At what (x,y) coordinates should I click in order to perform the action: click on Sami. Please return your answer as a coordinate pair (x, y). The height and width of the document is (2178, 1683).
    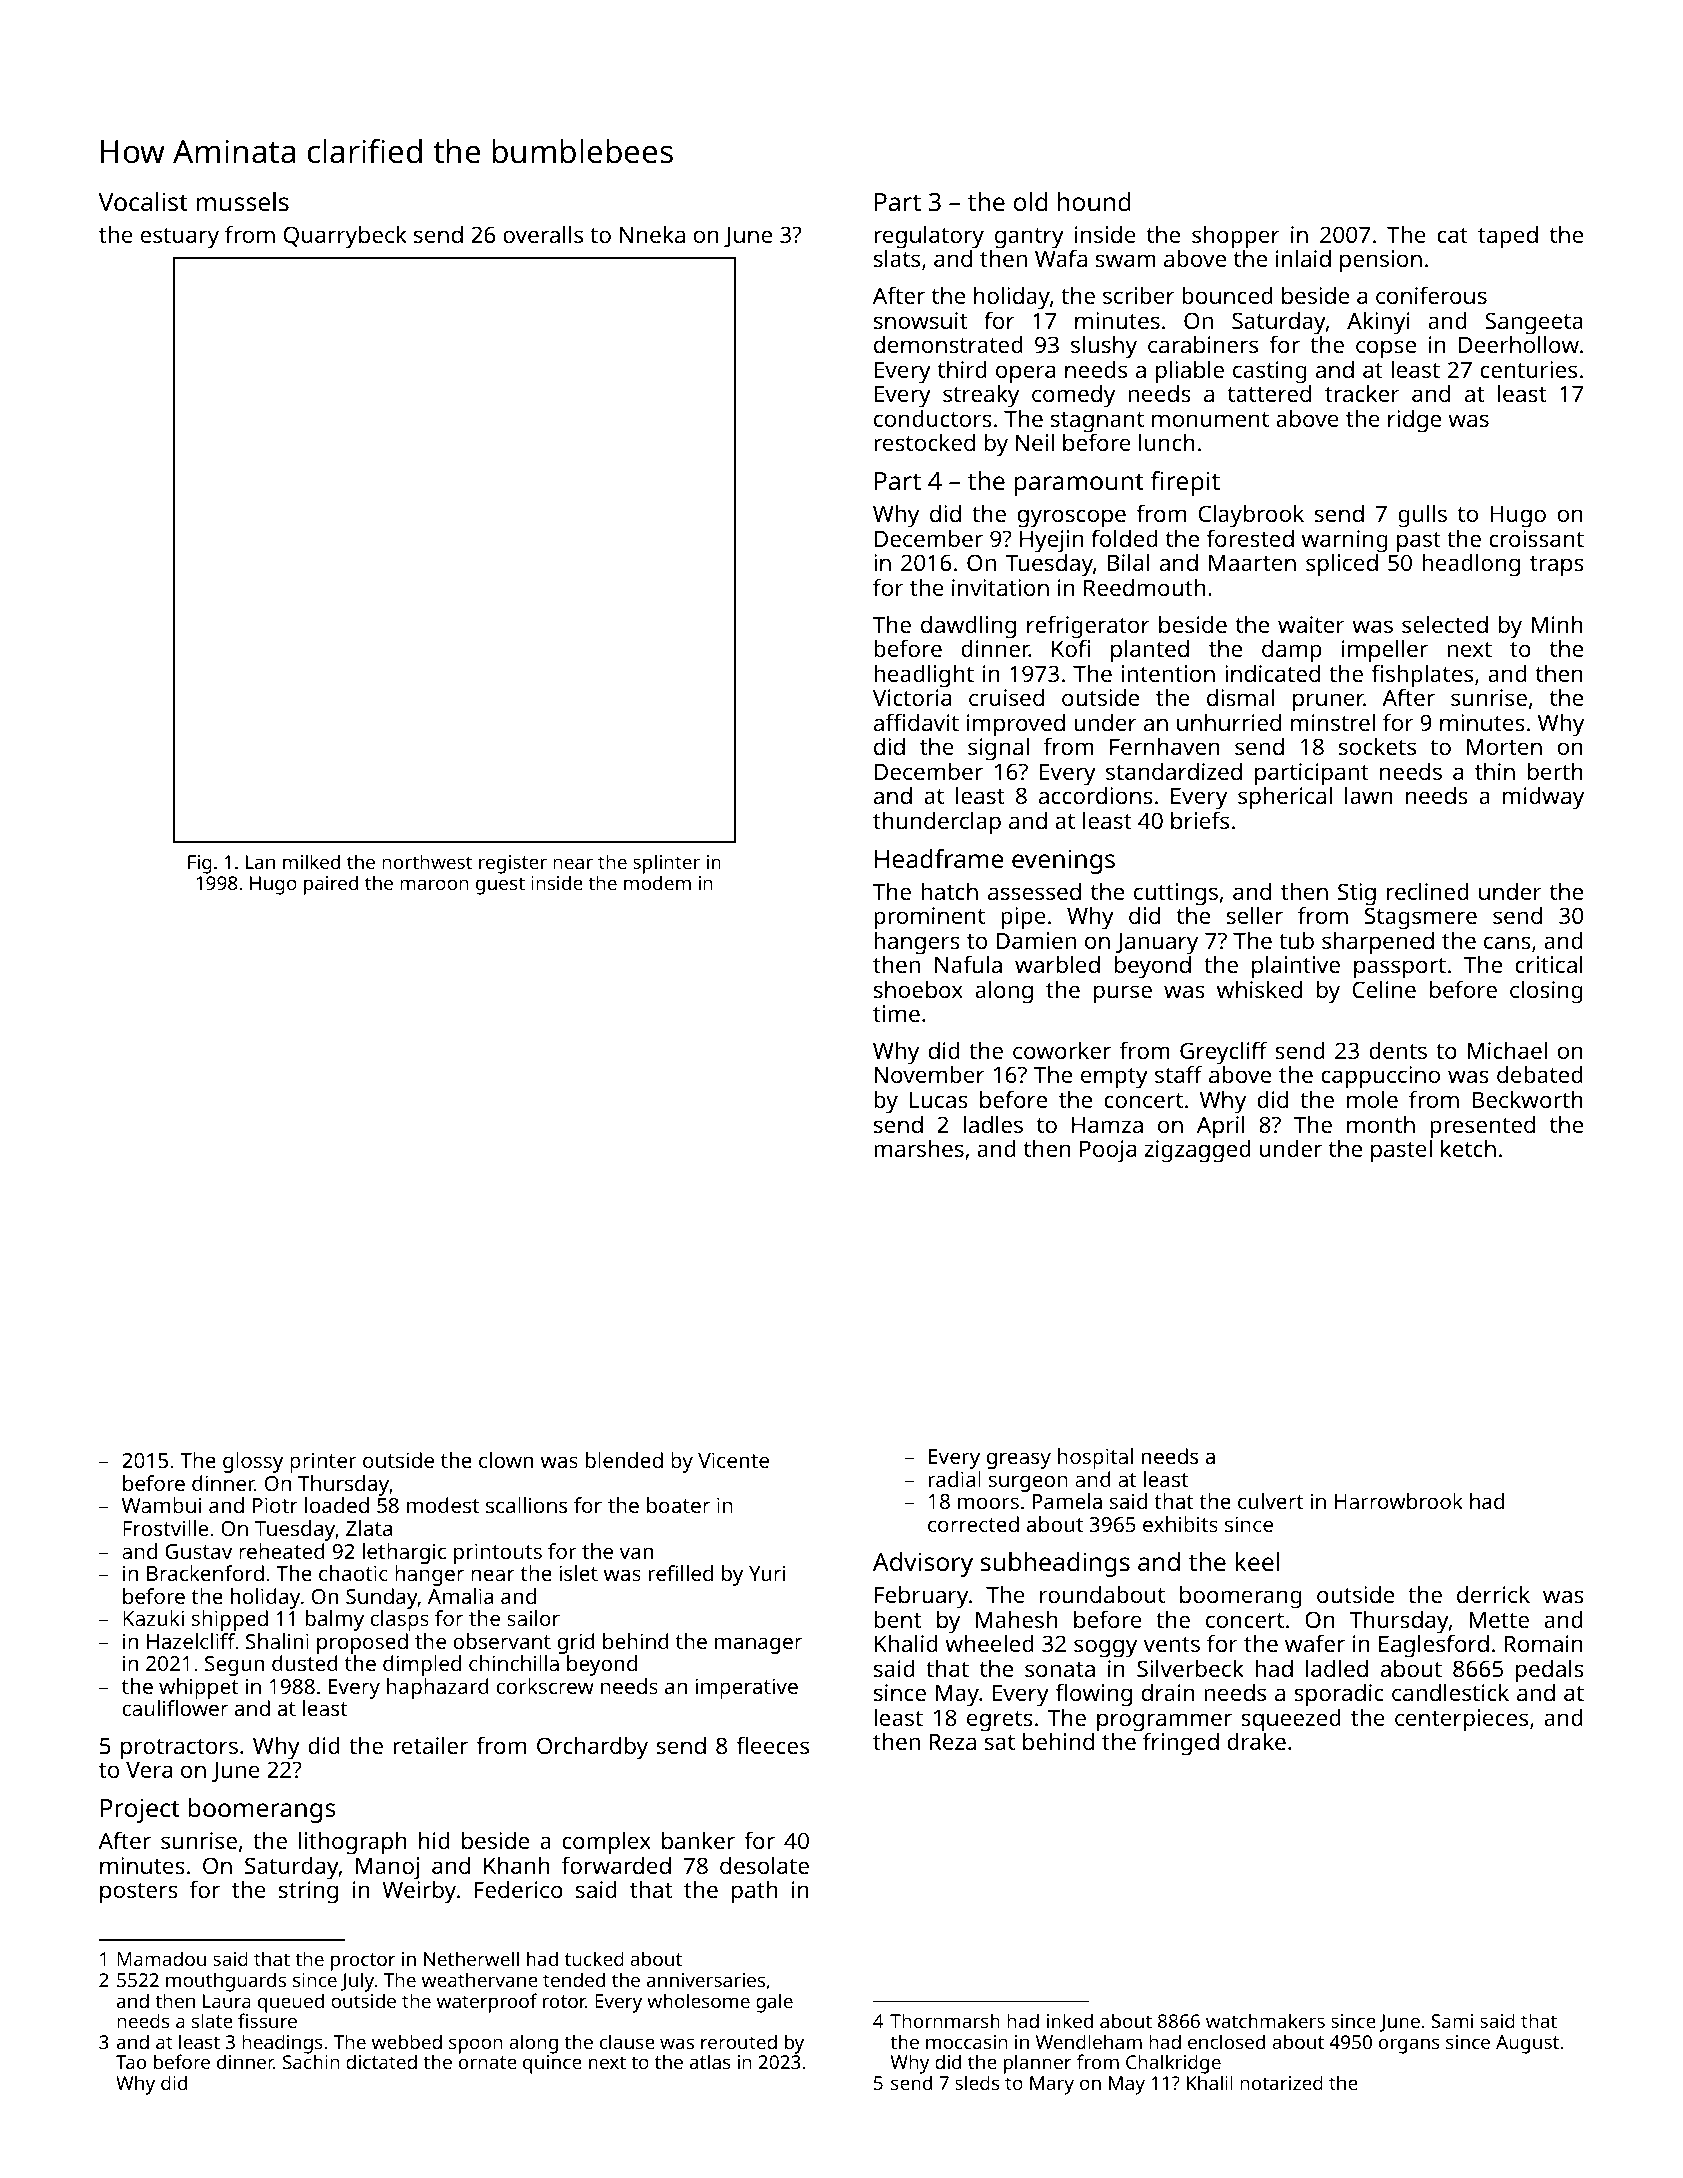
    Looking at the image, I should click on (1452, 2021).
